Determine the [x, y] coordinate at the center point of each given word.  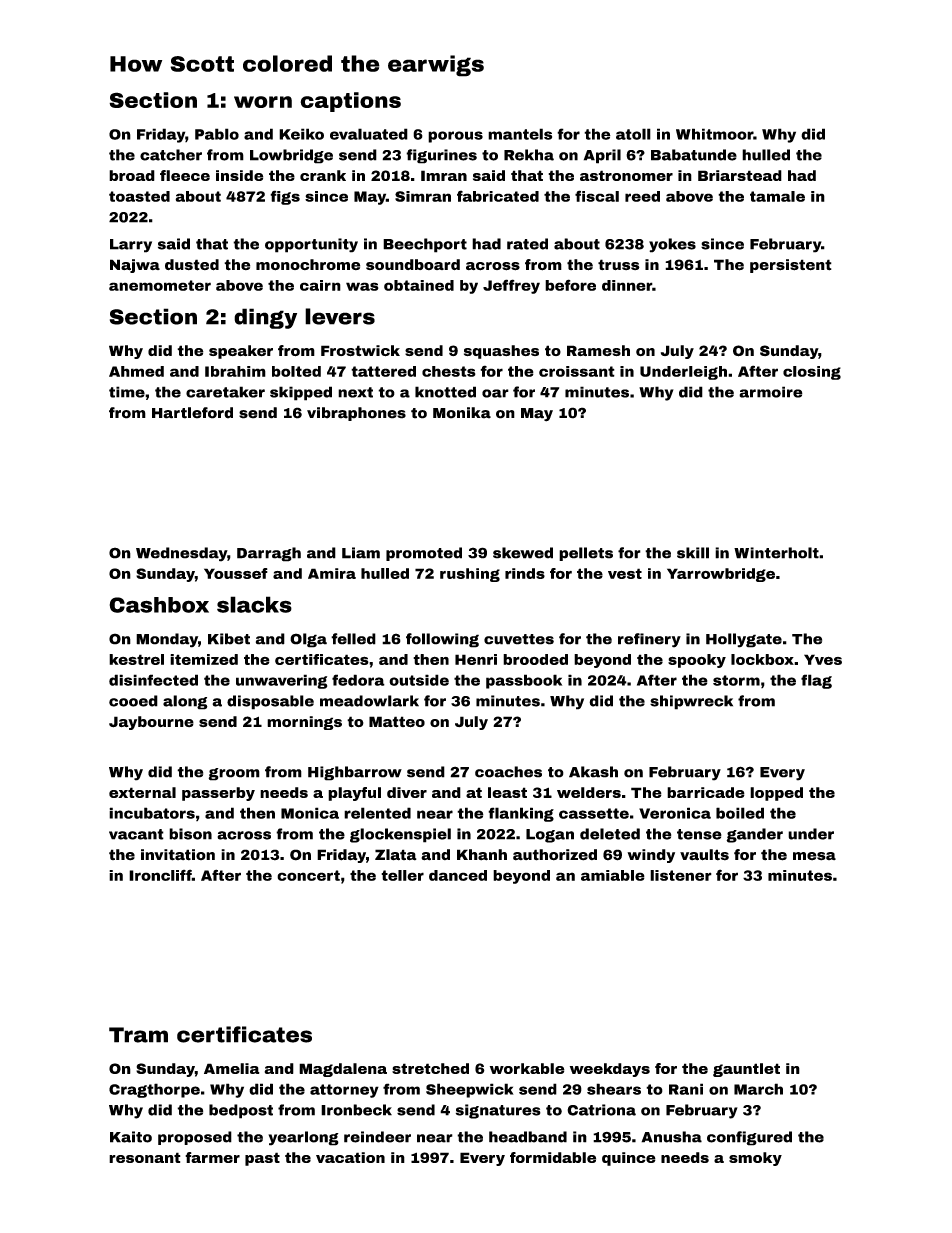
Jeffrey [511, 286]
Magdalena [343, 1070]
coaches [508, 772]
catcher [171, 155]
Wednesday [181, 554]
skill [693, 553]
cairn [320, 285]
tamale [777, 196]
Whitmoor [714, 134]
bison [190, 834]
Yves [823, 659]
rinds [525, 573]
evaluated [369, 134]
